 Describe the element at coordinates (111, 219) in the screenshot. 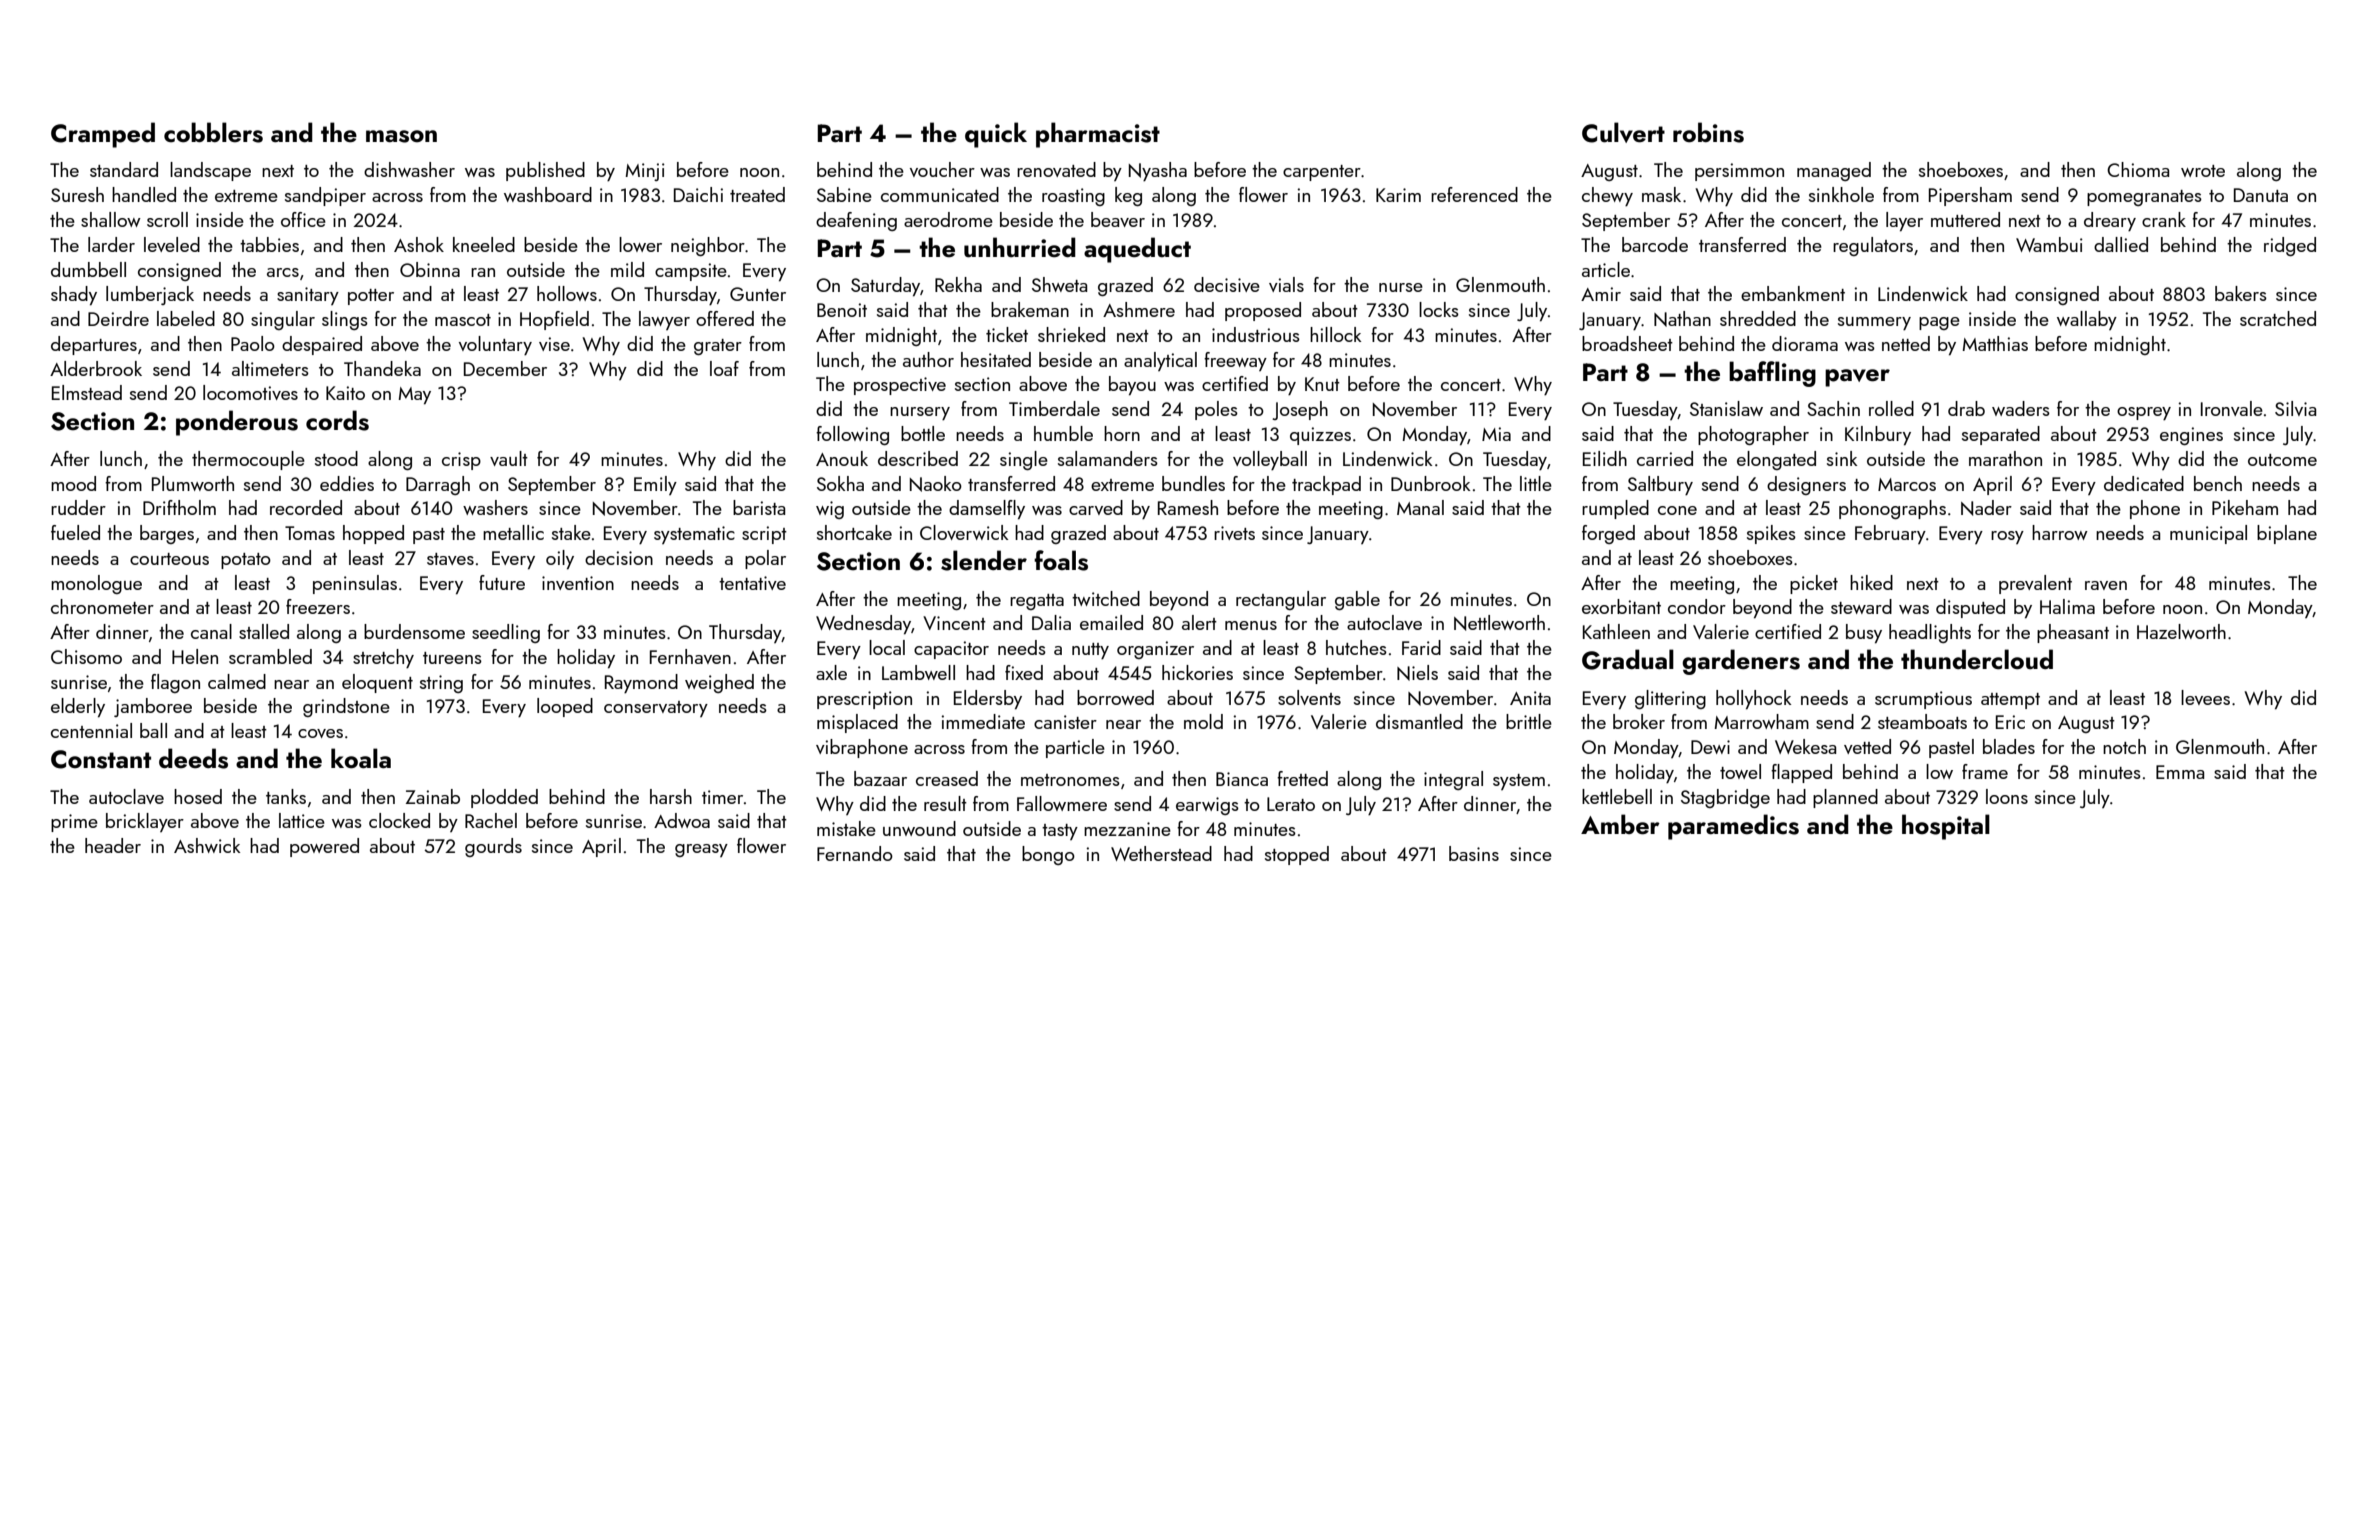

I see `shallow` at that location.
